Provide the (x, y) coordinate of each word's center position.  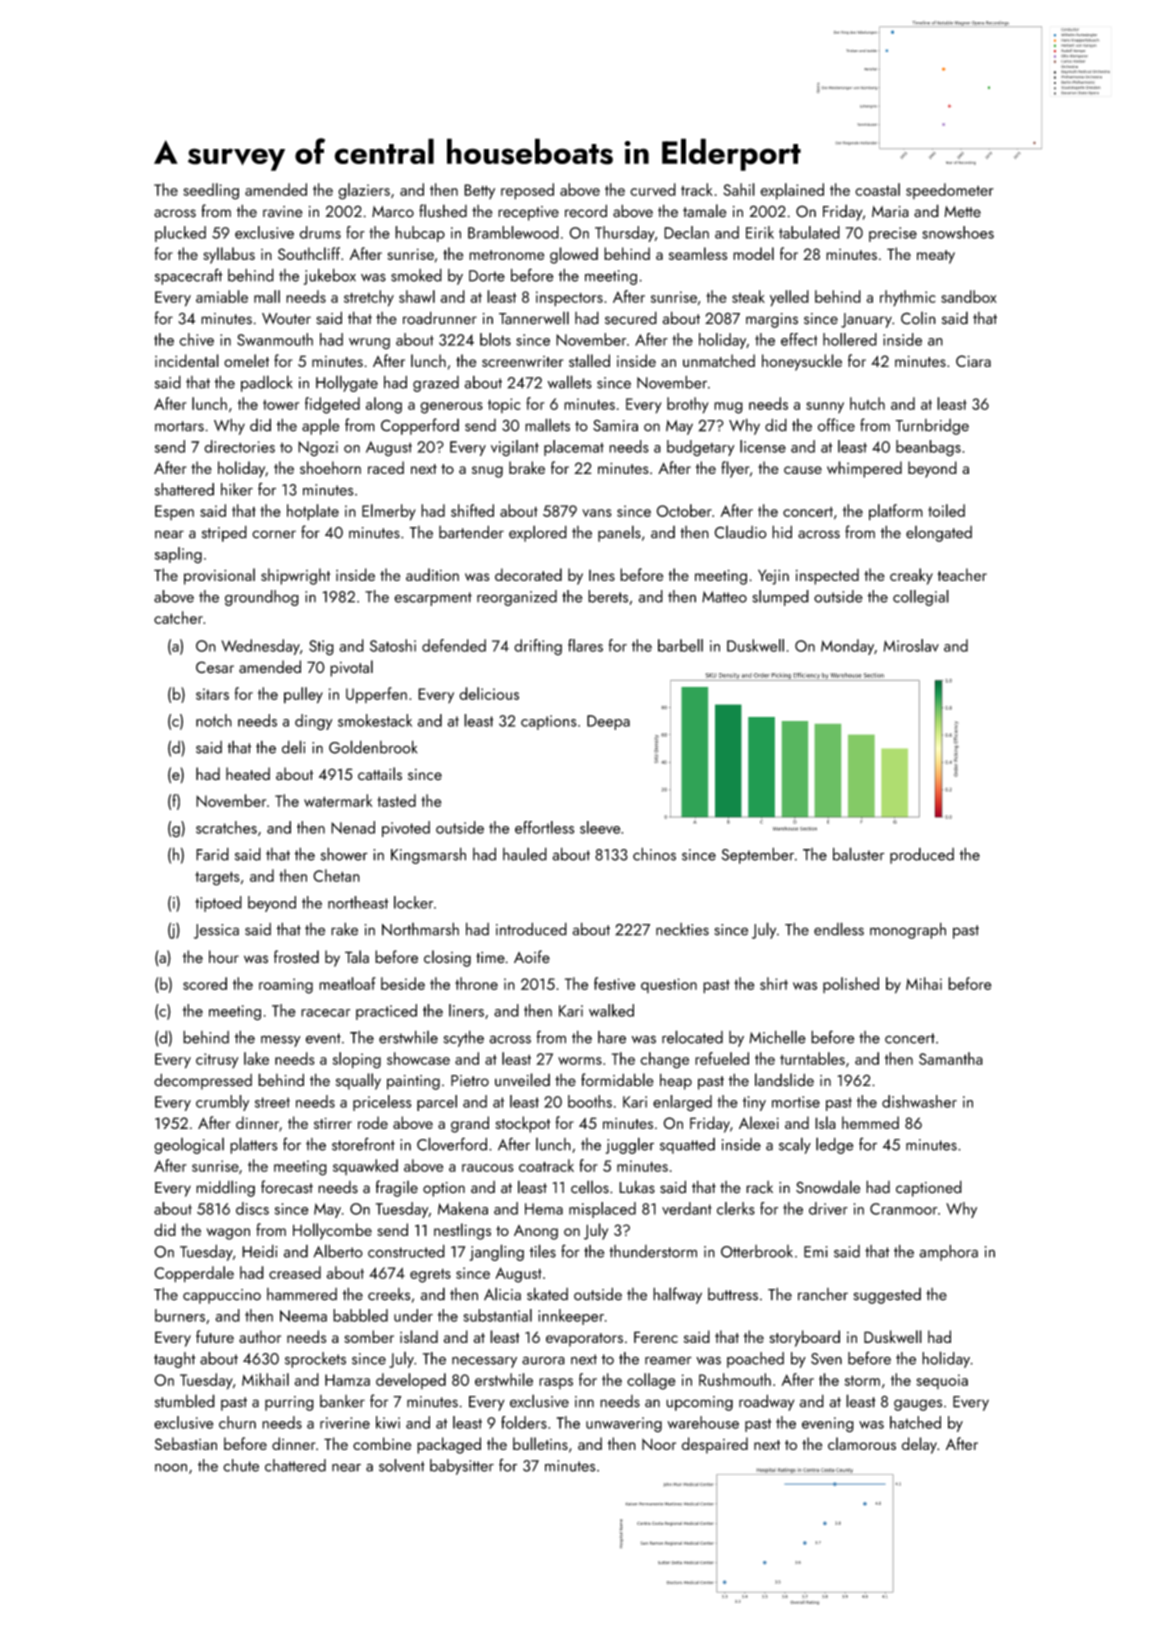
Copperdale (194, 1274)
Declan (686, 232)
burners (180, 1315)
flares (585, 645)
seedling (211, 191)
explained (792, 191)
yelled (789, 298)
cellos (590, 1187)
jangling (496, 1252)
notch (214, 720)
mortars (179, 426)
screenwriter (522, 361)
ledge (835, 1145)
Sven (826, 1359)
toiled (946, 510)
